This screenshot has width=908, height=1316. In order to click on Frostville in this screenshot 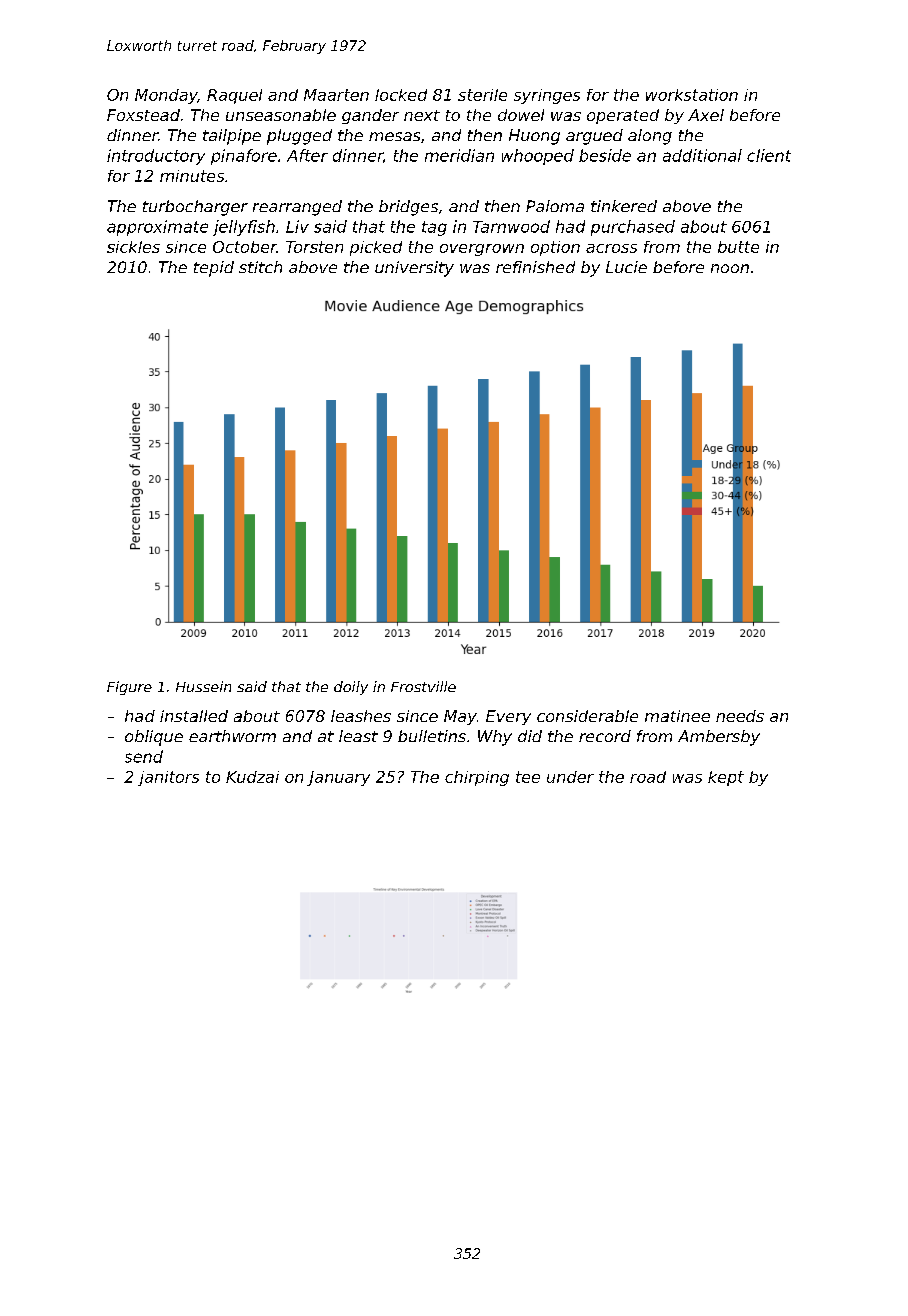, I will do `click(423, 686)`.
